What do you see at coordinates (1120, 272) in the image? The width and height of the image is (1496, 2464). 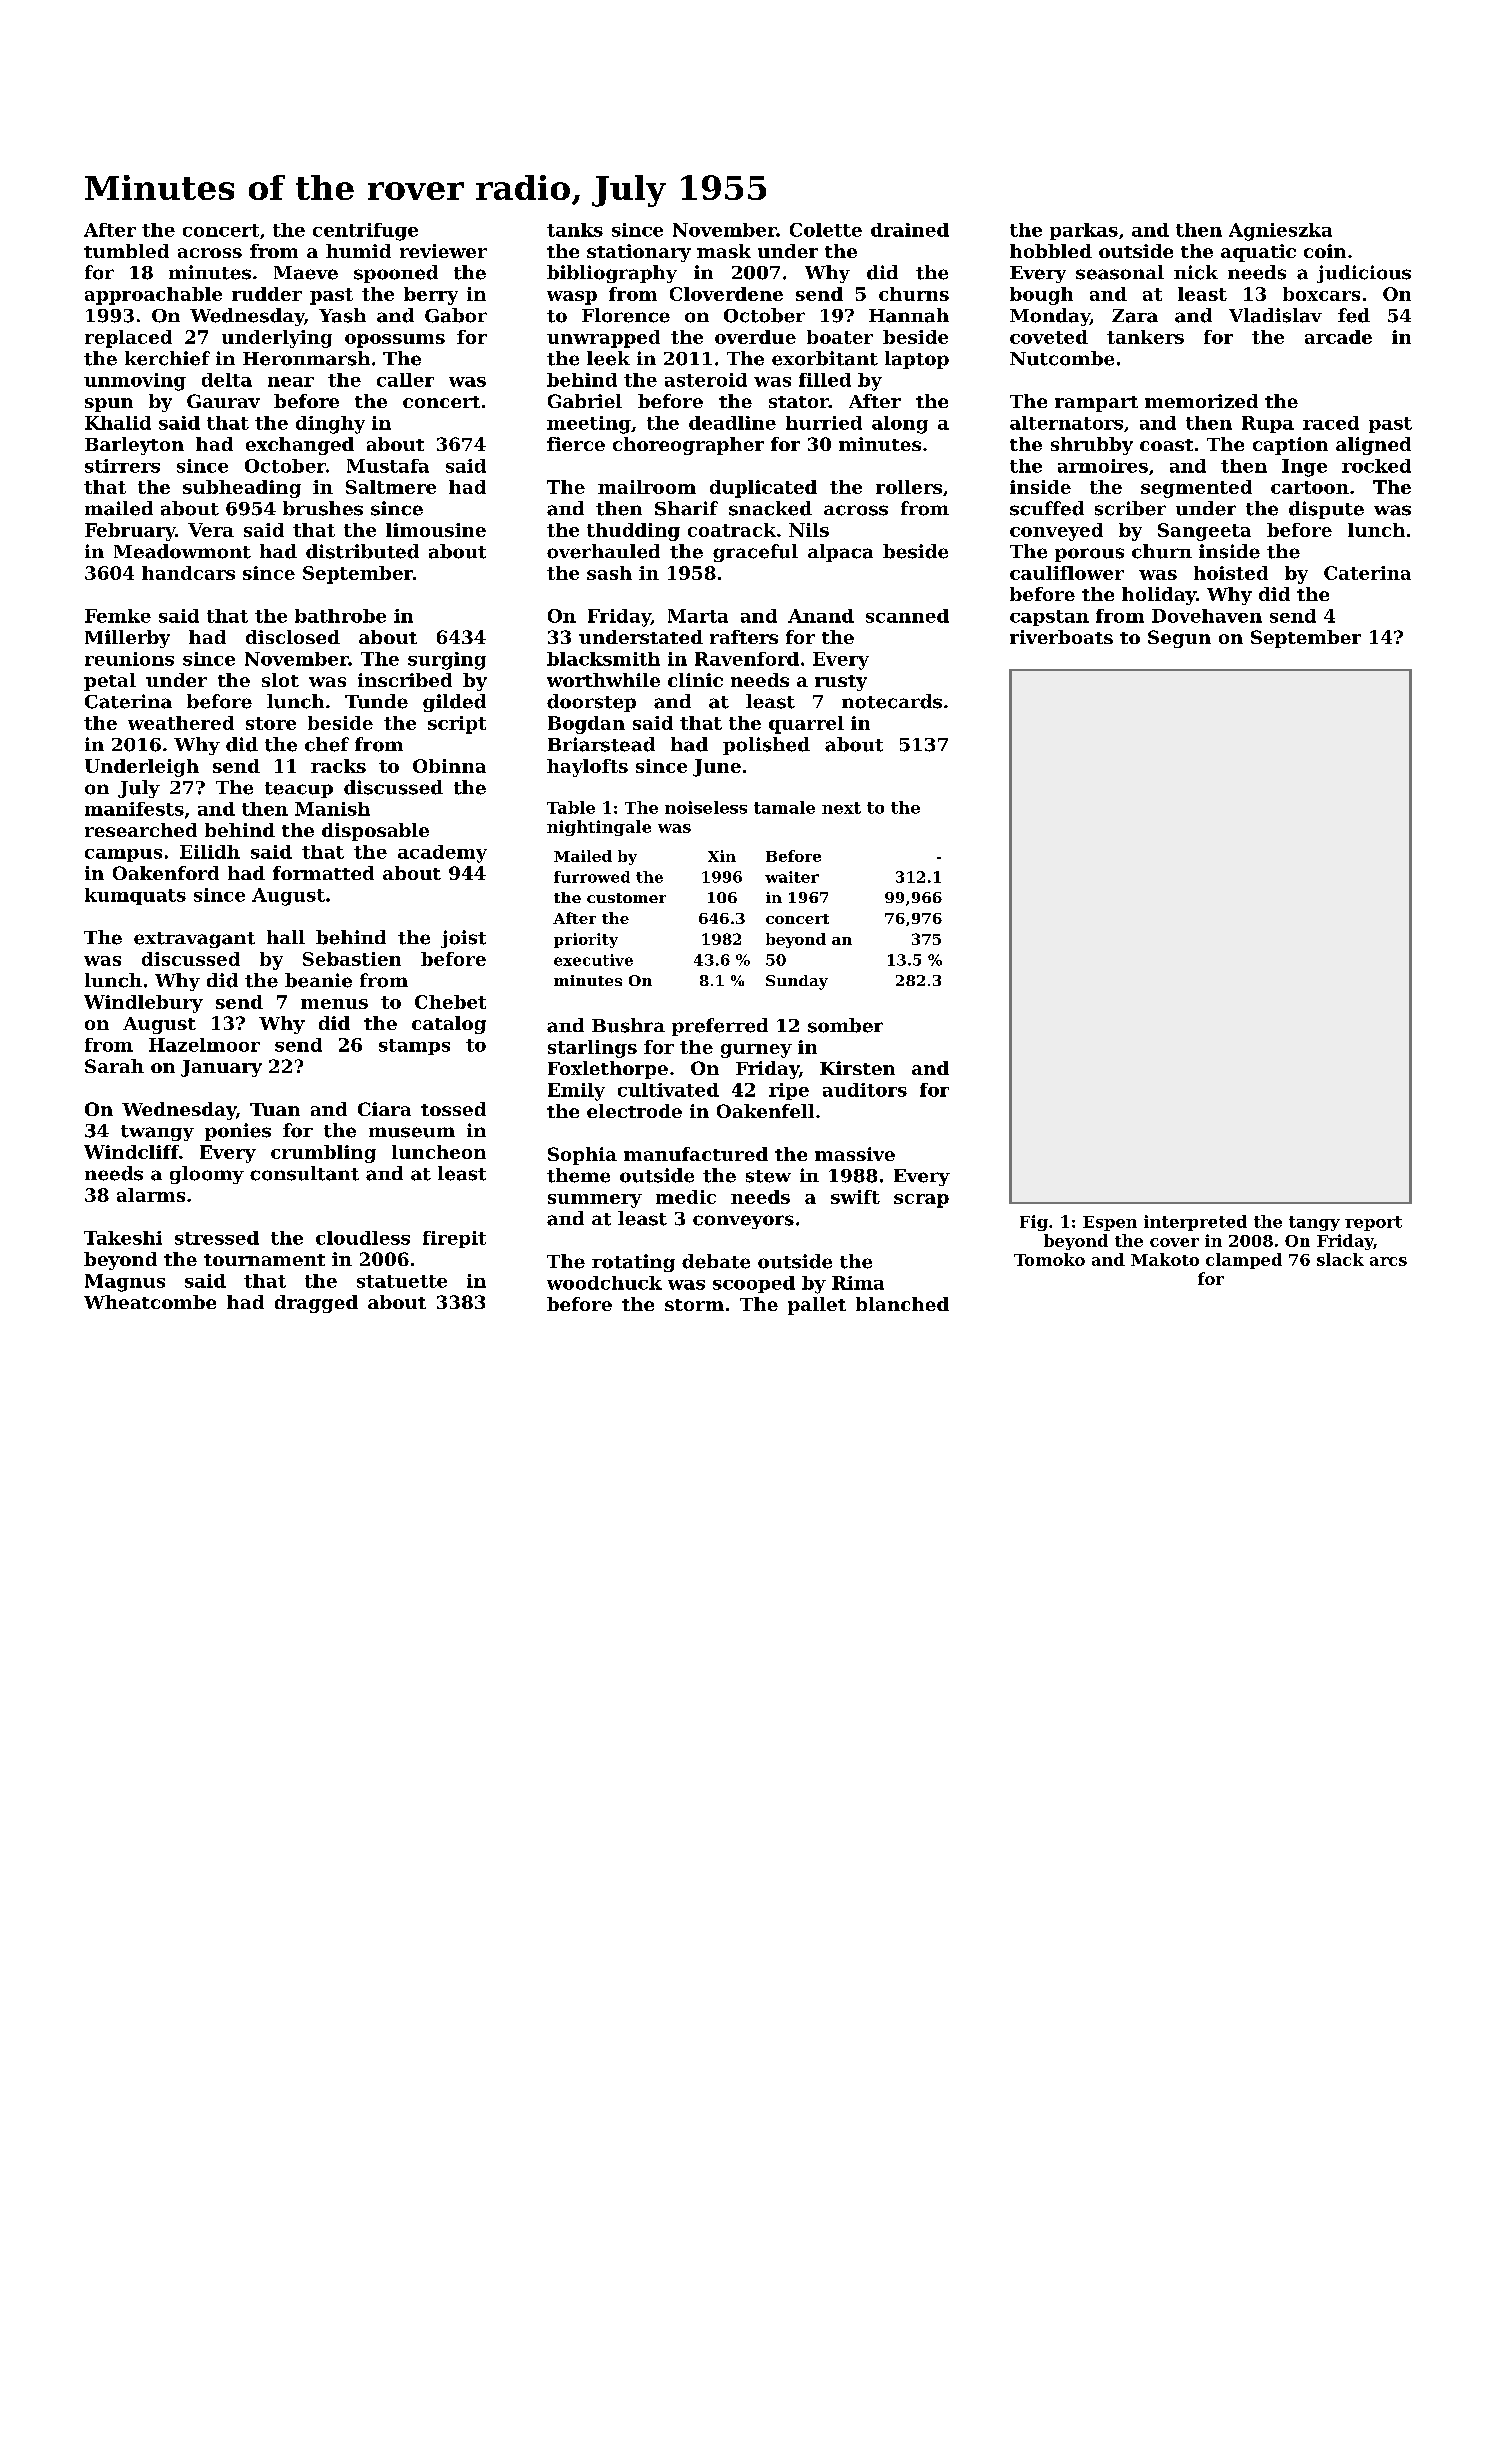 I see `seasonal` at bounding box center [1120, 272].
